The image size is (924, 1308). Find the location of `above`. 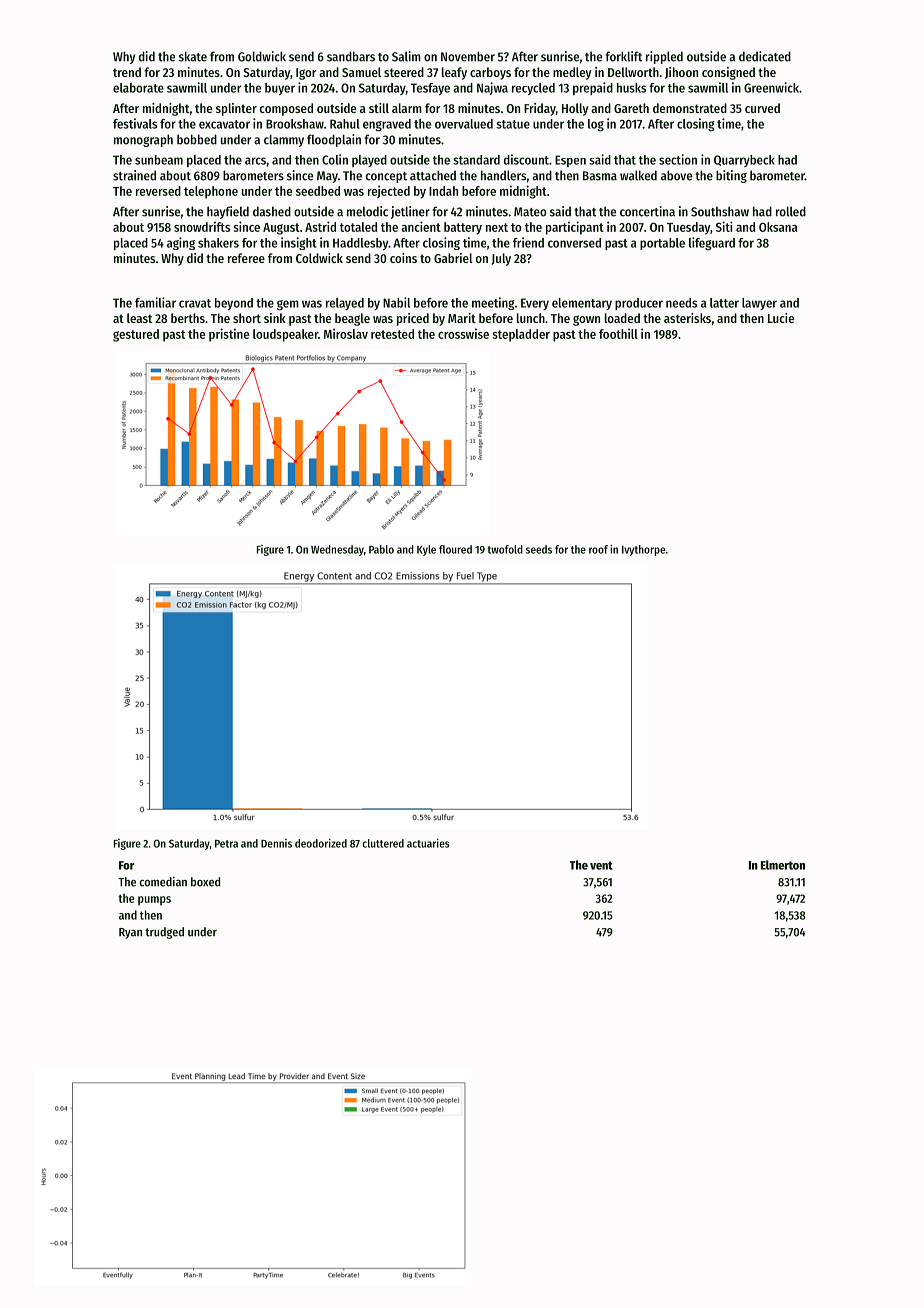

above is located at coordinates (676, 175).
